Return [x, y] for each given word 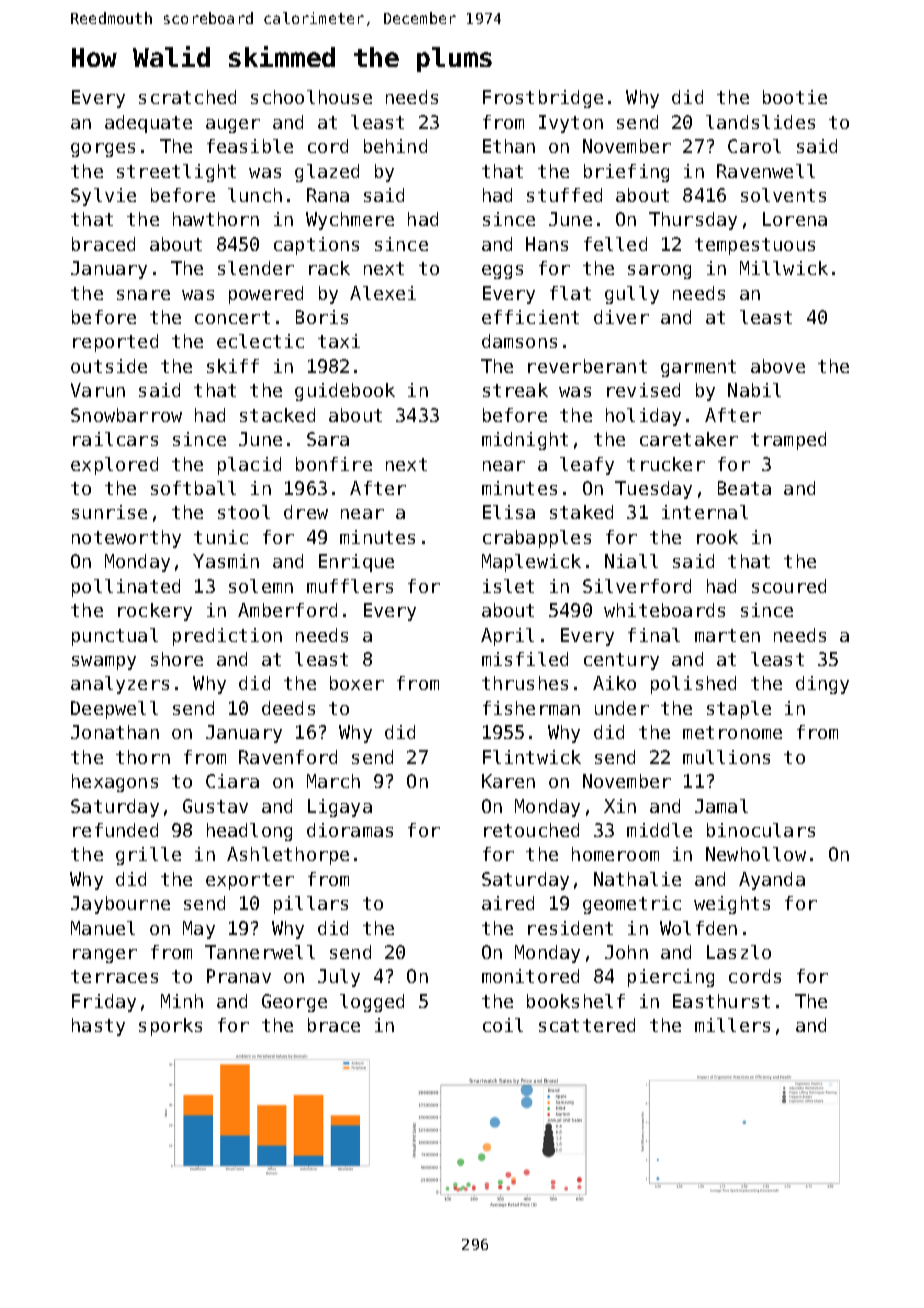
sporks [170, 1027]
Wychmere [350, 221]
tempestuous [755, 246]
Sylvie [103, 197]
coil [503, 1025]
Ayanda [772, 881]
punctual [115, 637]
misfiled [525, 659]
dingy [822, 685]
